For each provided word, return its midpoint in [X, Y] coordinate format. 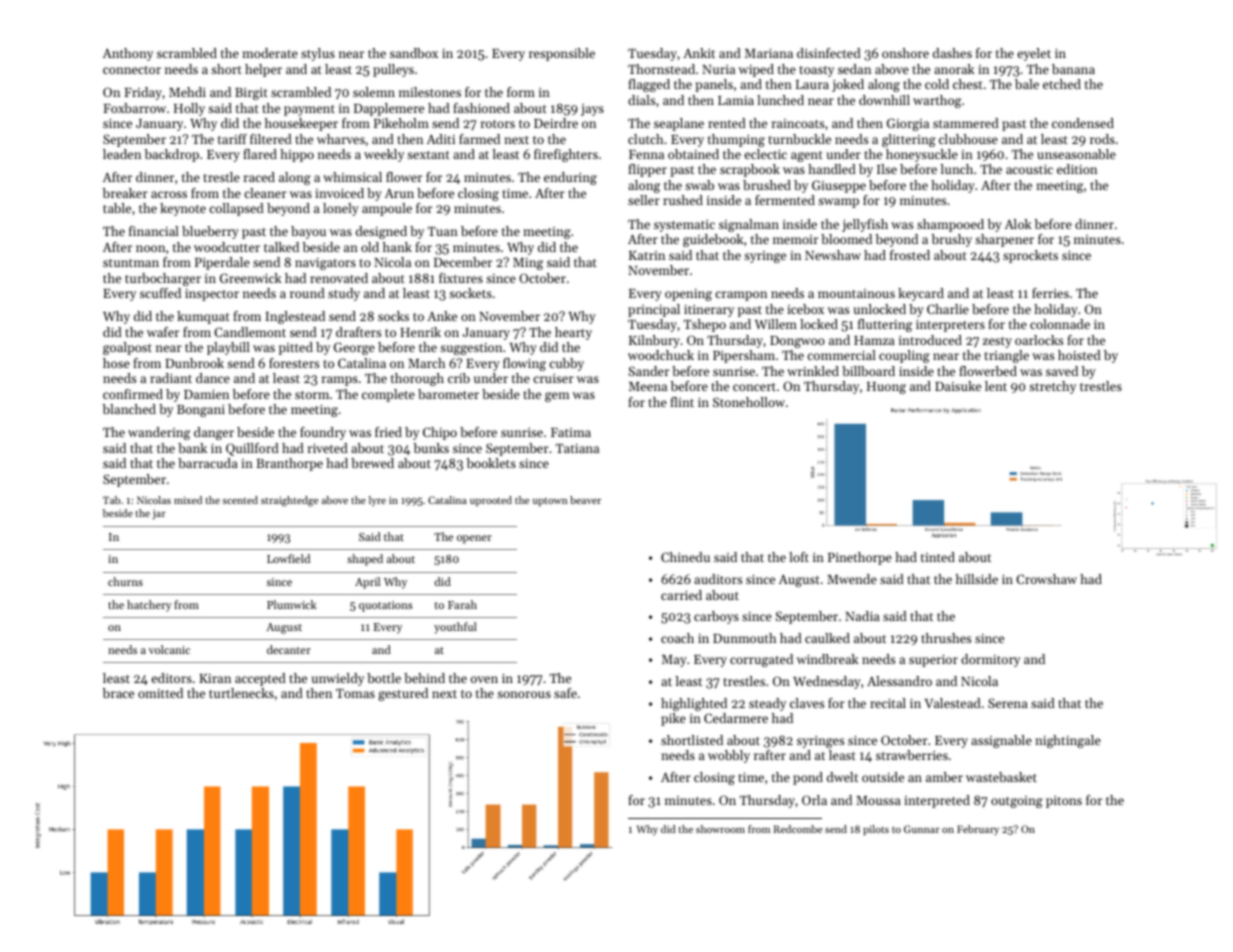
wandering [159, 433]
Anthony [128, 54]
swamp [838, 203]
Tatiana [577, 448]
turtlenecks [241, 693]
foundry [323, 433]
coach [677, 638]
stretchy [1052, 387]
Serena [1008, 703]
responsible [562, 54]
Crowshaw [1046, 579]
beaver [585, 500]
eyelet [1034, 54]
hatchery [149, 606]
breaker [125, 193]
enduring [570, 178]
